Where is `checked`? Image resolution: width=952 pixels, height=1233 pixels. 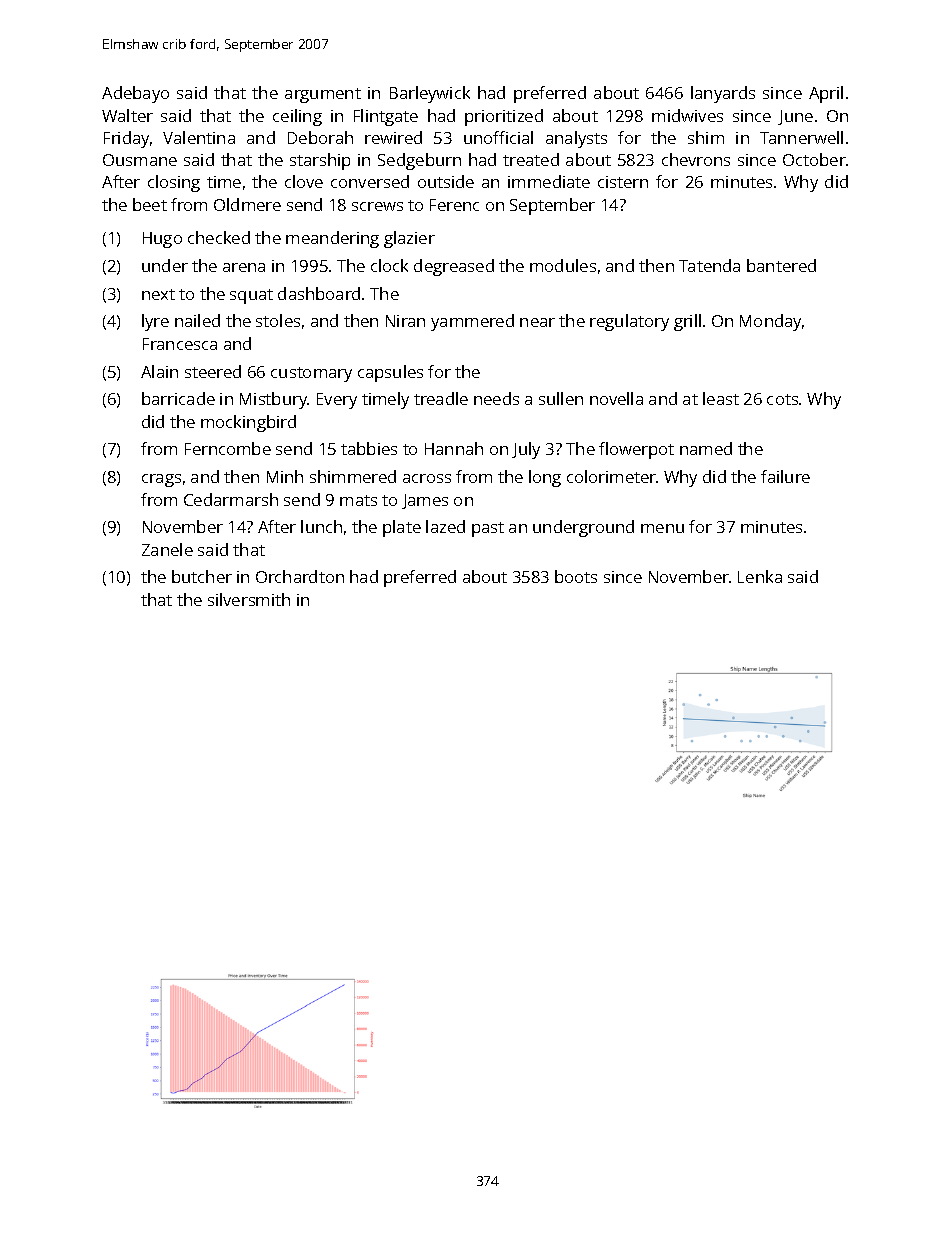 checked is located at coordinates (219, 237).
